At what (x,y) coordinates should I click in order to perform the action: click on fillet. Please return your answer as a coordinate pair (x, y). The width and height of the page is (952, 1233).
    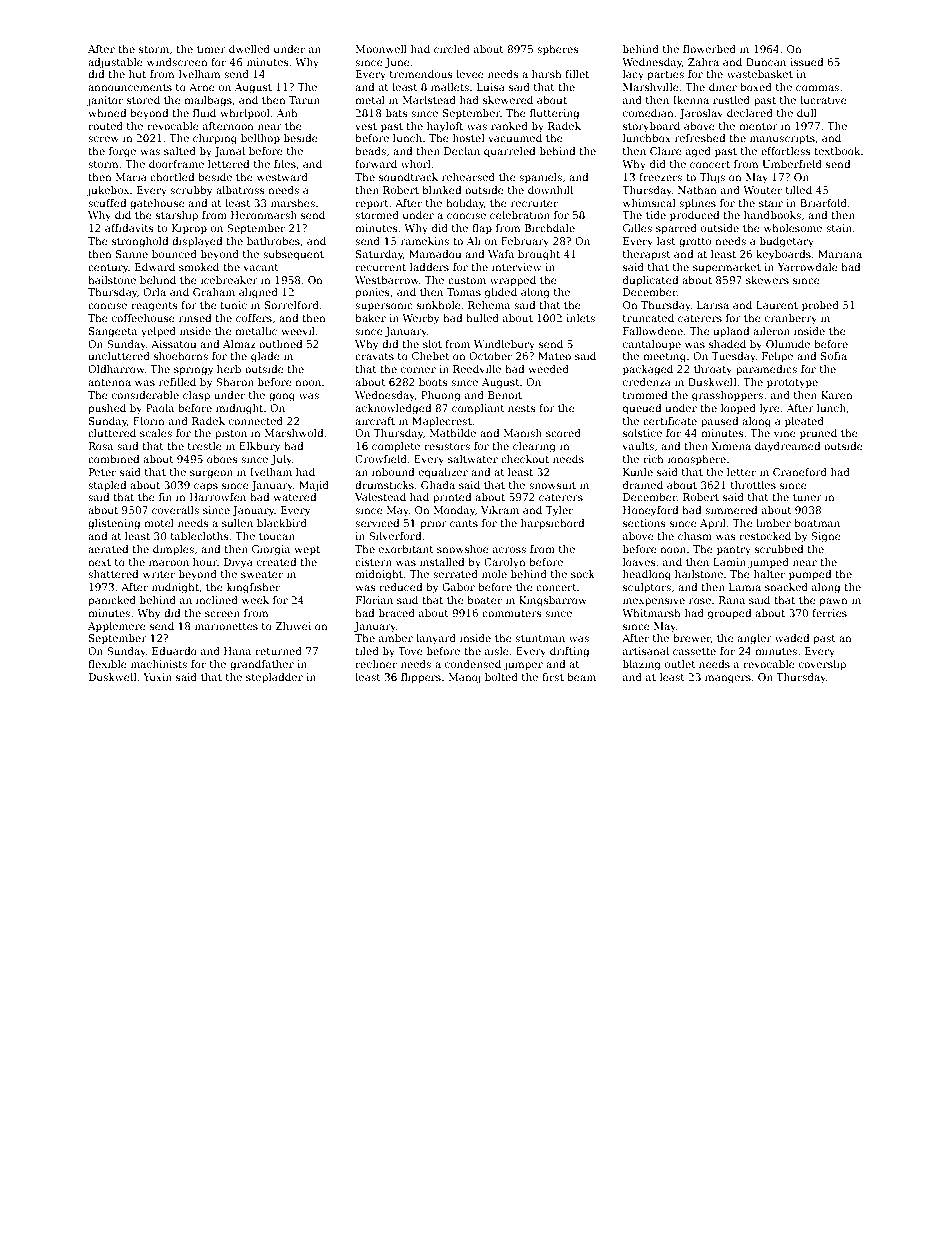
    Looking at the image, I should click on (577, 74).
